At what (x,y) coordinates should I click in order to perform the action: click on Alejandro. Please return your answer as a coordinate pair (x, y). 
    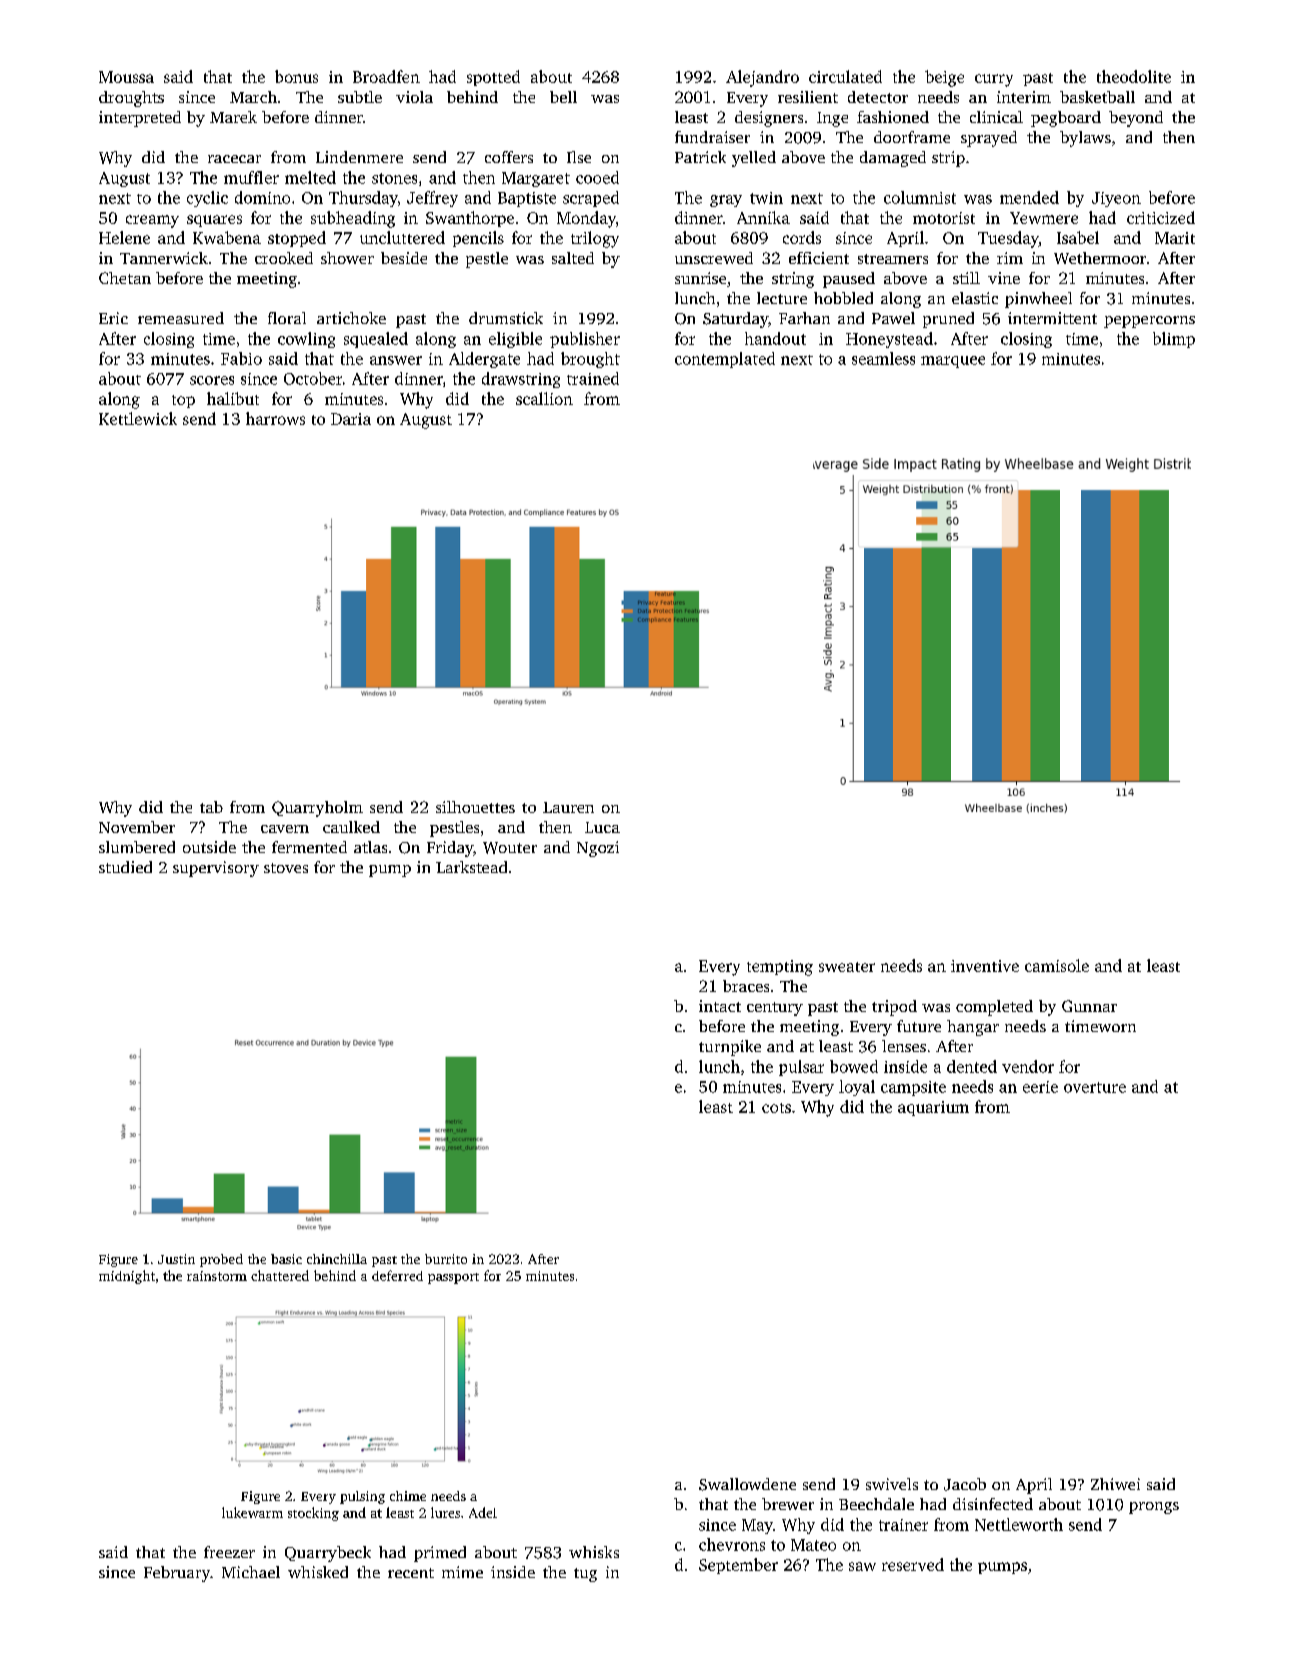
    Looking at the image, I should click on (762, 78).
